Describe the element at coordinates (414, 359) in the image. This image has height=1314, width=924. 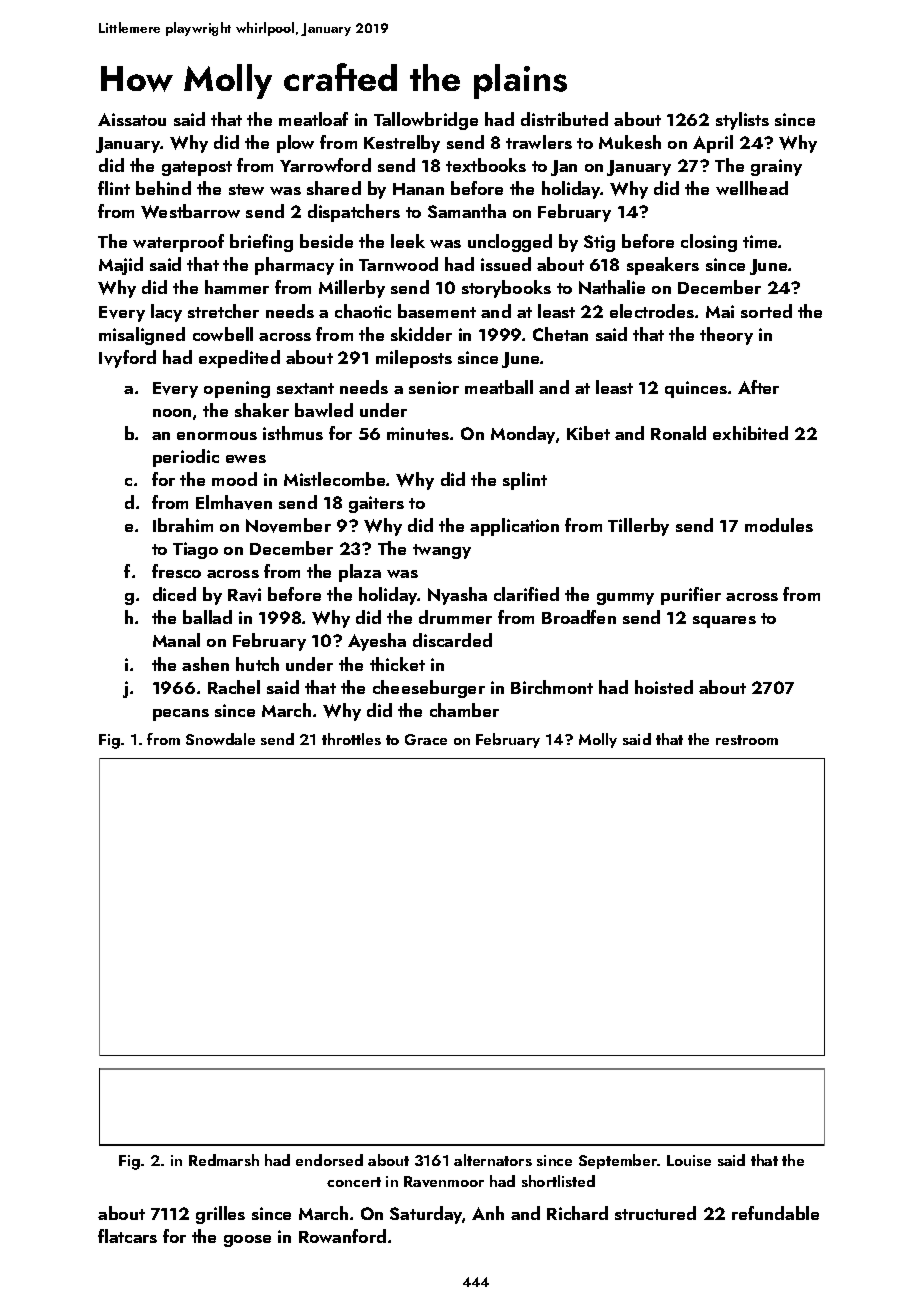
I see `mileposts` at that location.
